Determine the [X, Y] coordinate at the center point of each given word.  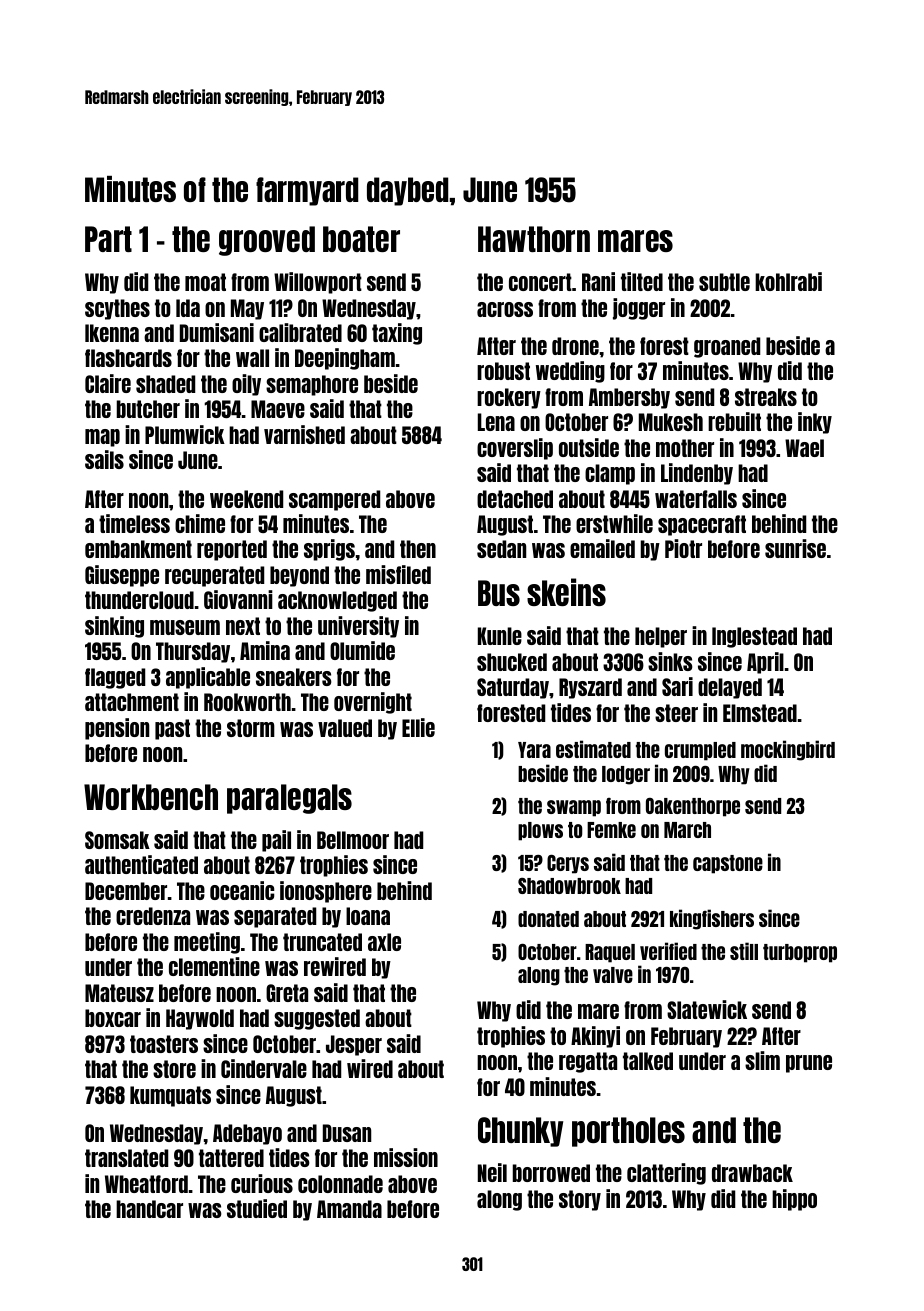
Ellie [418, 727]
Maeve [278, 409]
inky [815, 423]
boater [361, 239]
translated [126, 1158]
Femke [611, 830]
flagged [115, 678]
